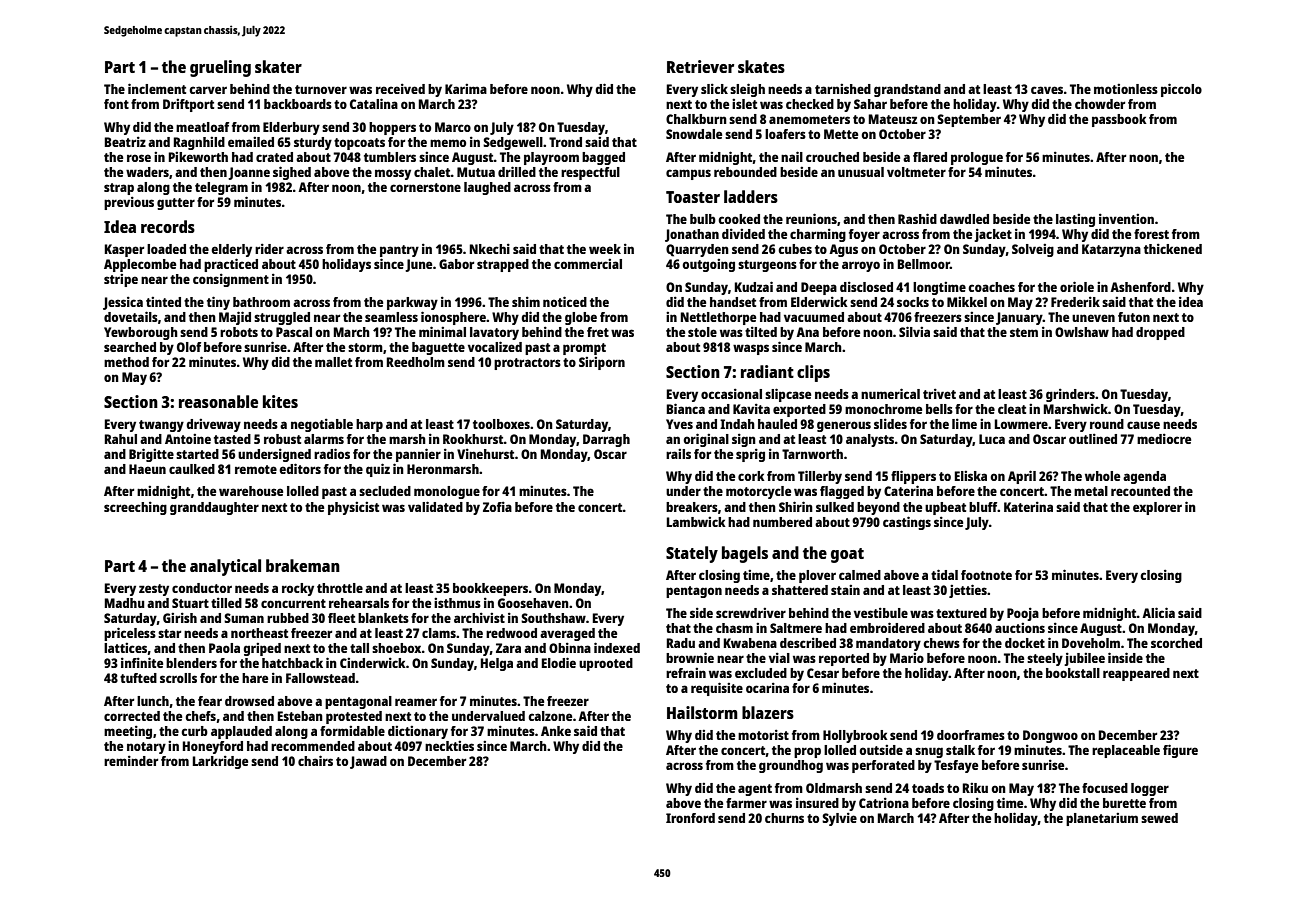  Describe the element at coordinates (1159, 818) in the screenshot. I see `sewed` at that location.
